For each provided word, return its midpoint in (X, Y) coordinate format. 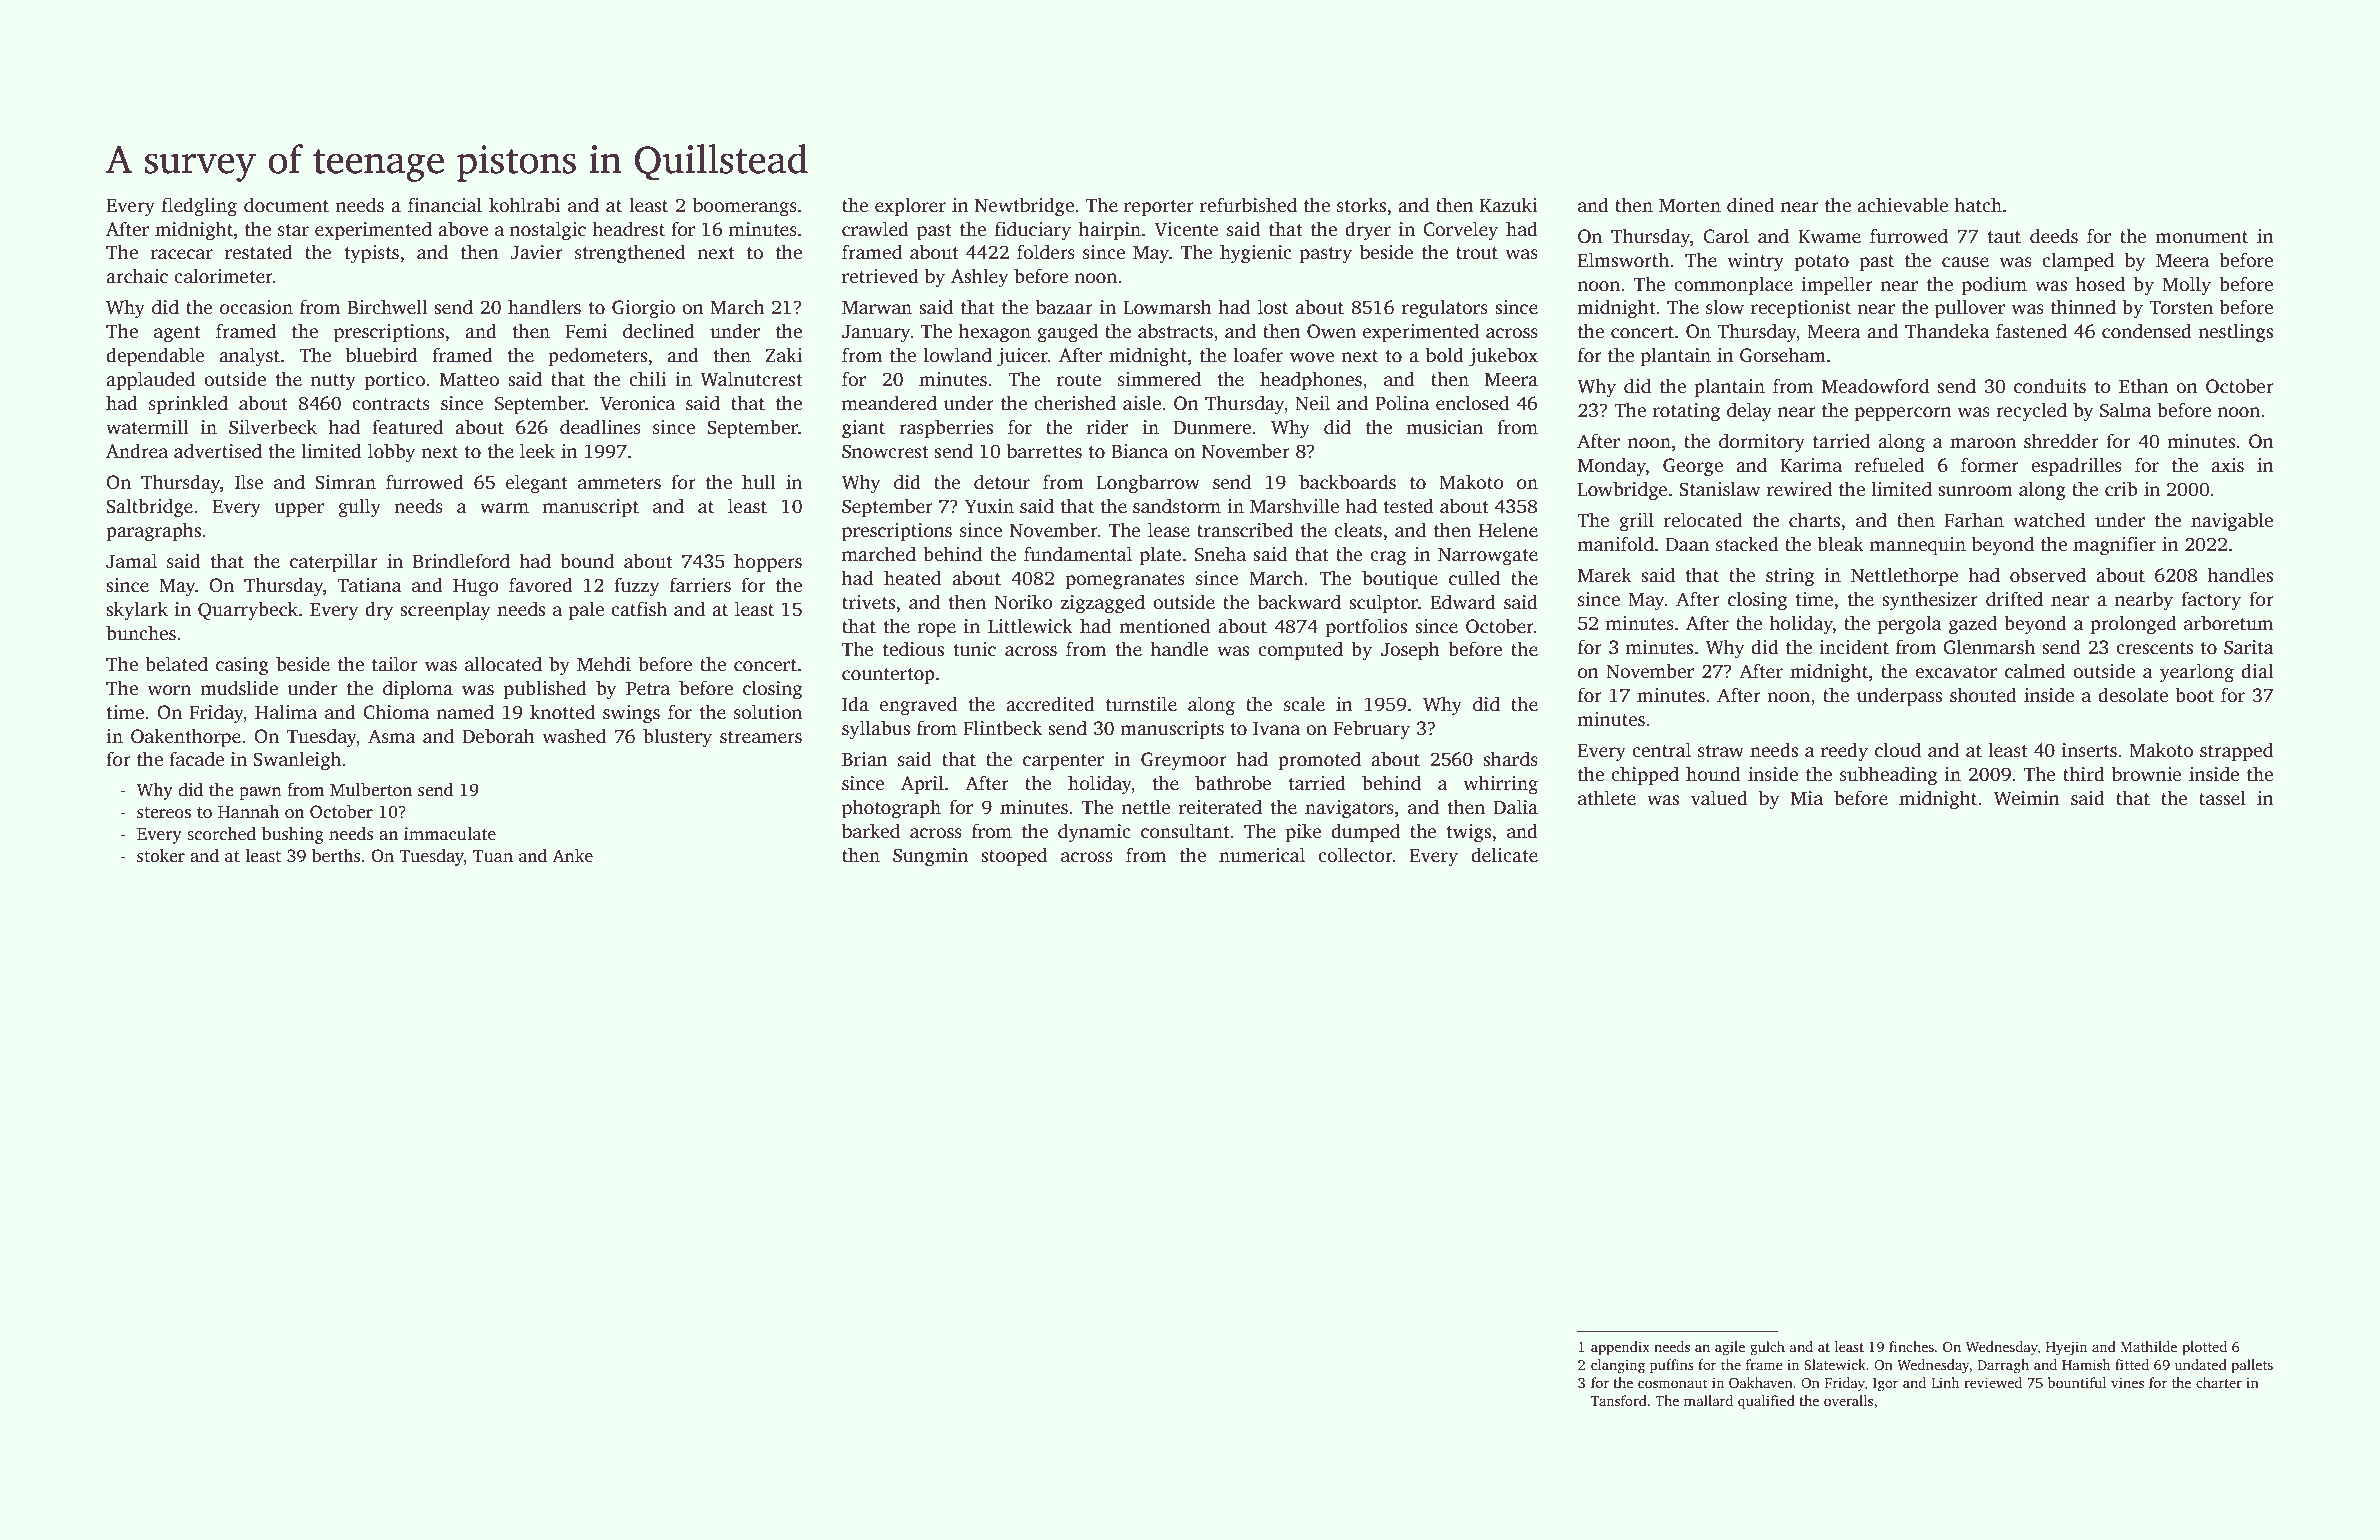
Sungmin (930, 857)
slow (1725, 307)
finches (1911, 1346)
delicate (1504, 855)
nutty (333, 382)
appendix (1620, 1348)
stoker (161, 856)
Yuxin (989, 506)
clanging (1618, 1366)
